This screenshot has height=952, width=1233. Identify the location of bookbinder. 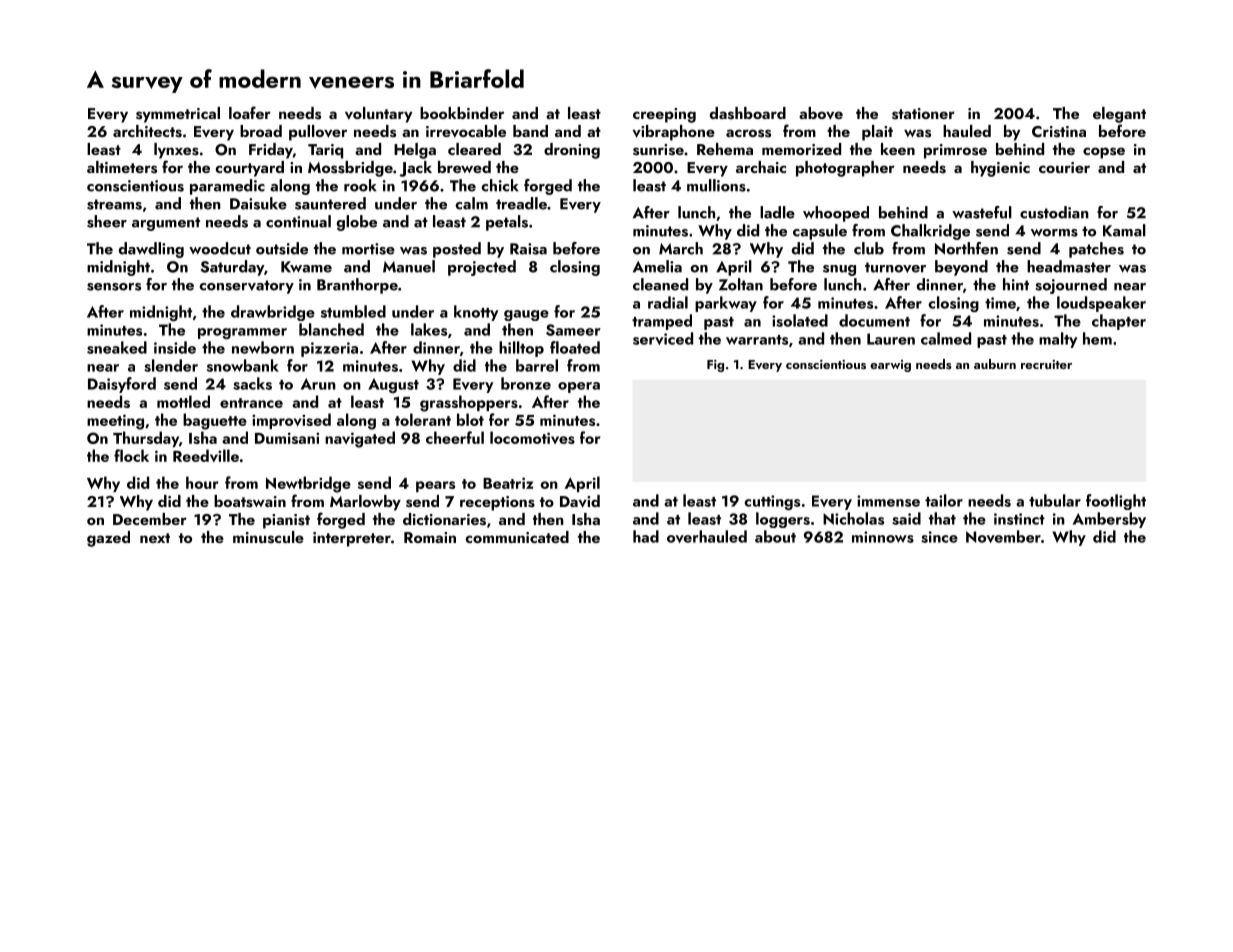
(462, 113).
